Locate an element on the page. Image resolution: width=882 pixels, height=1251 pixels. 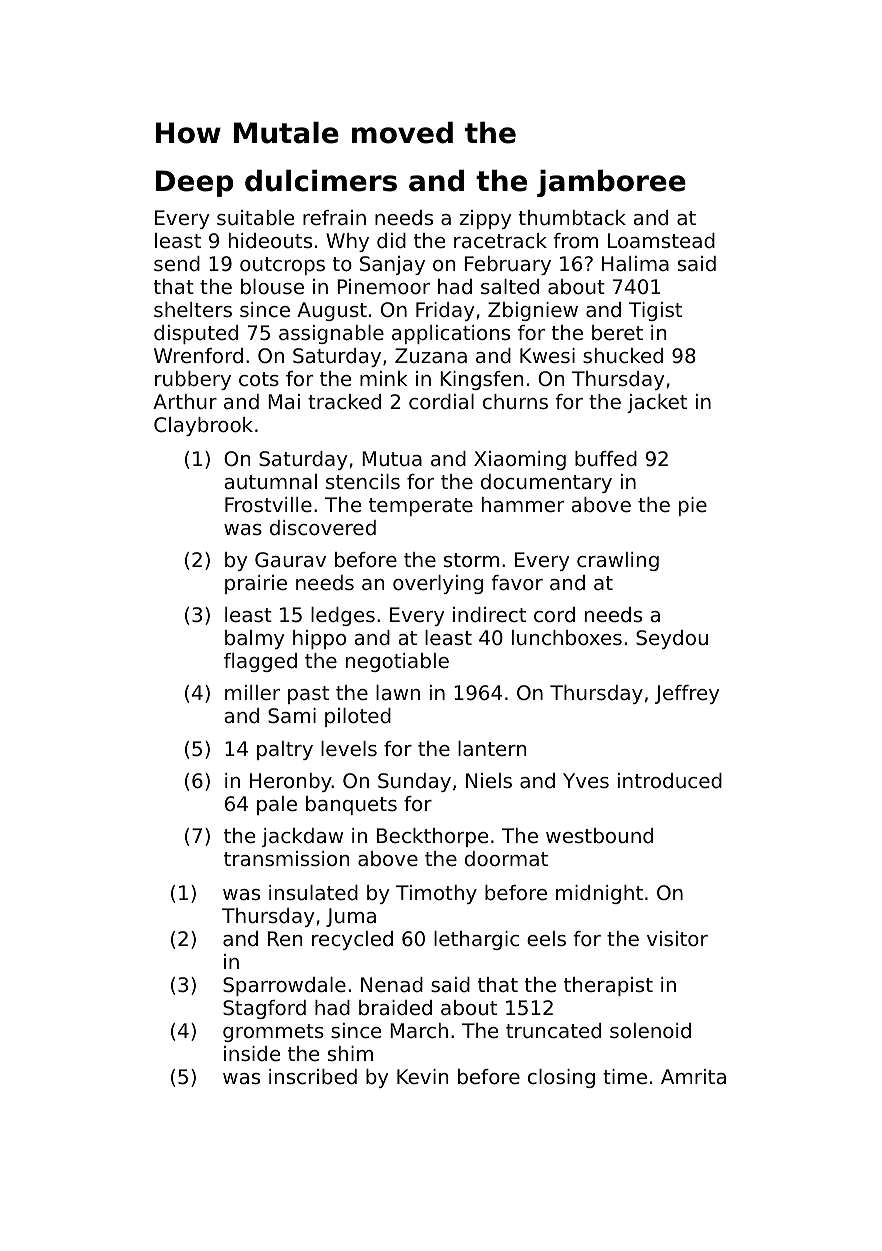
buffed is located at coordinates (606, 459).
